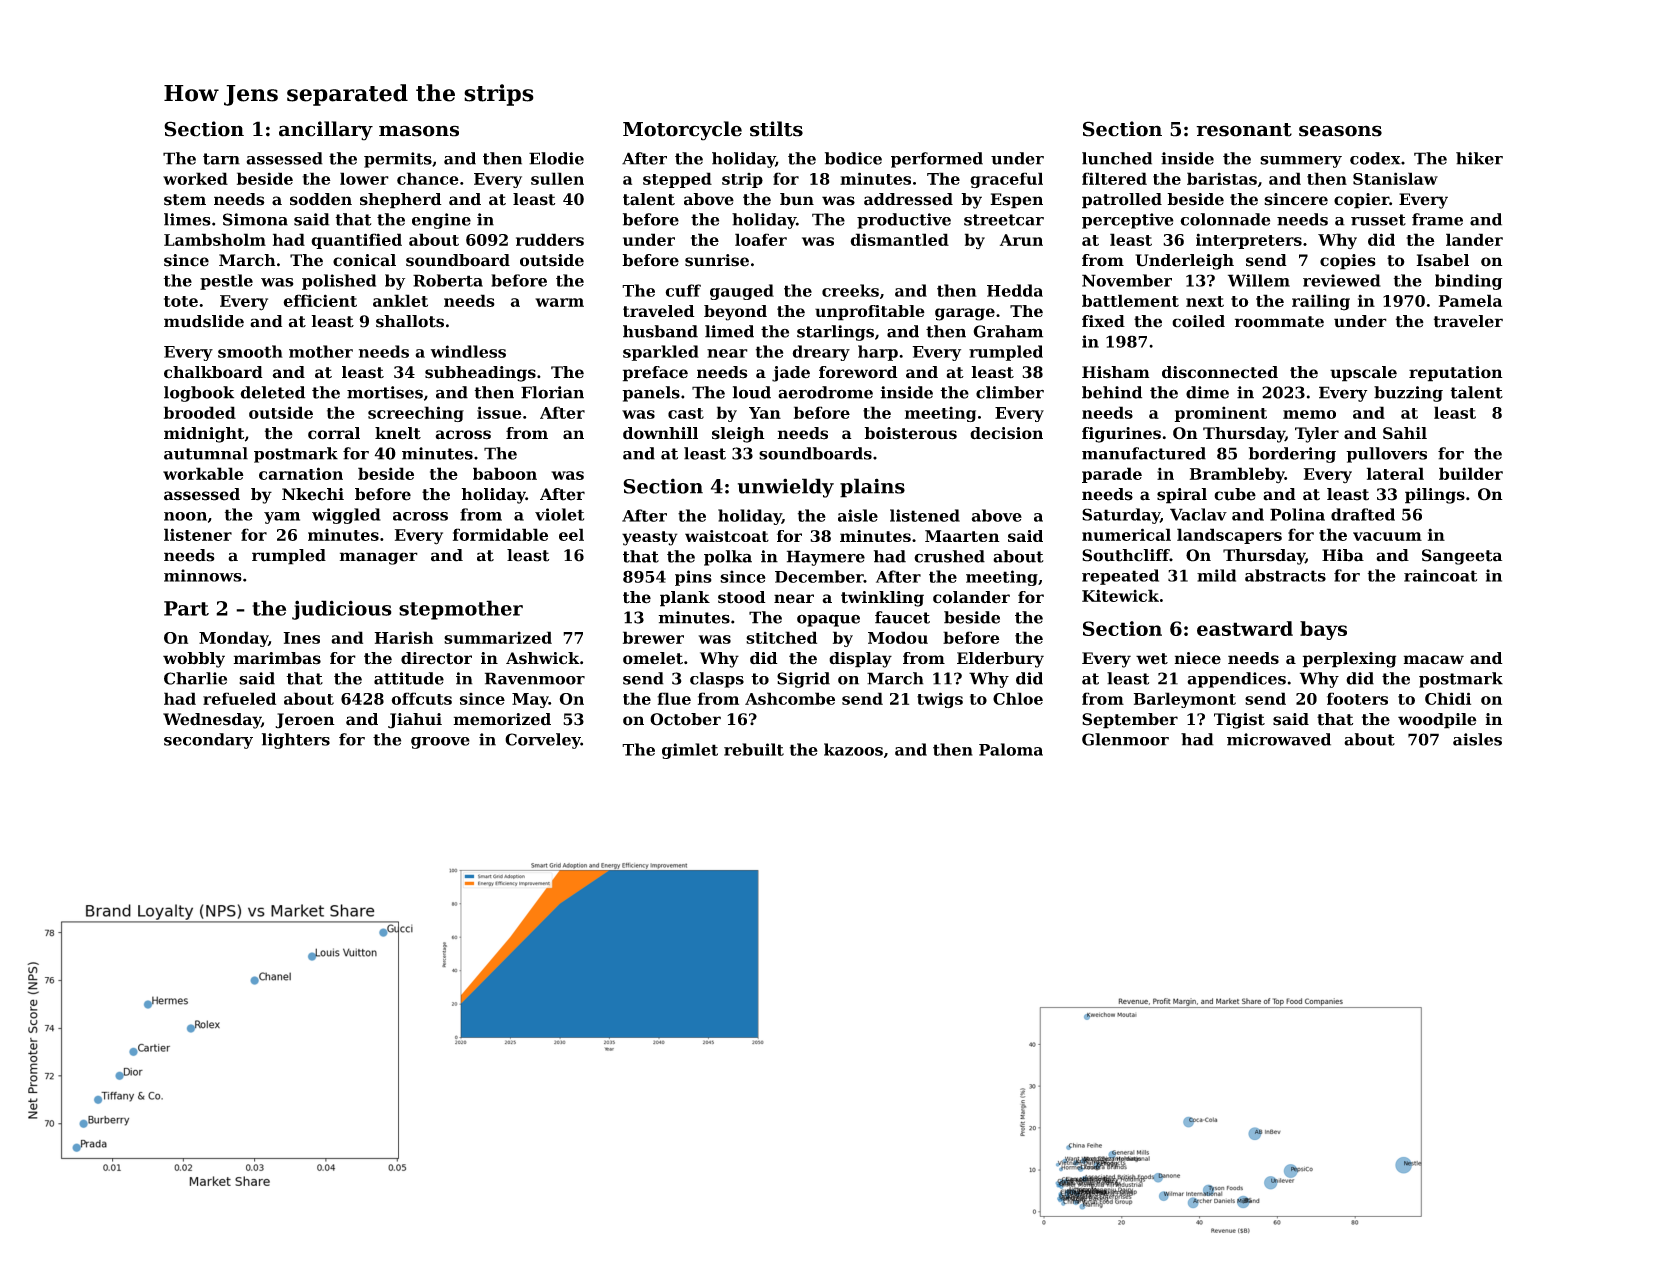 The height and width of the screenshot is (1287, 1666). I want to click on midnight, so click(204, 435).
